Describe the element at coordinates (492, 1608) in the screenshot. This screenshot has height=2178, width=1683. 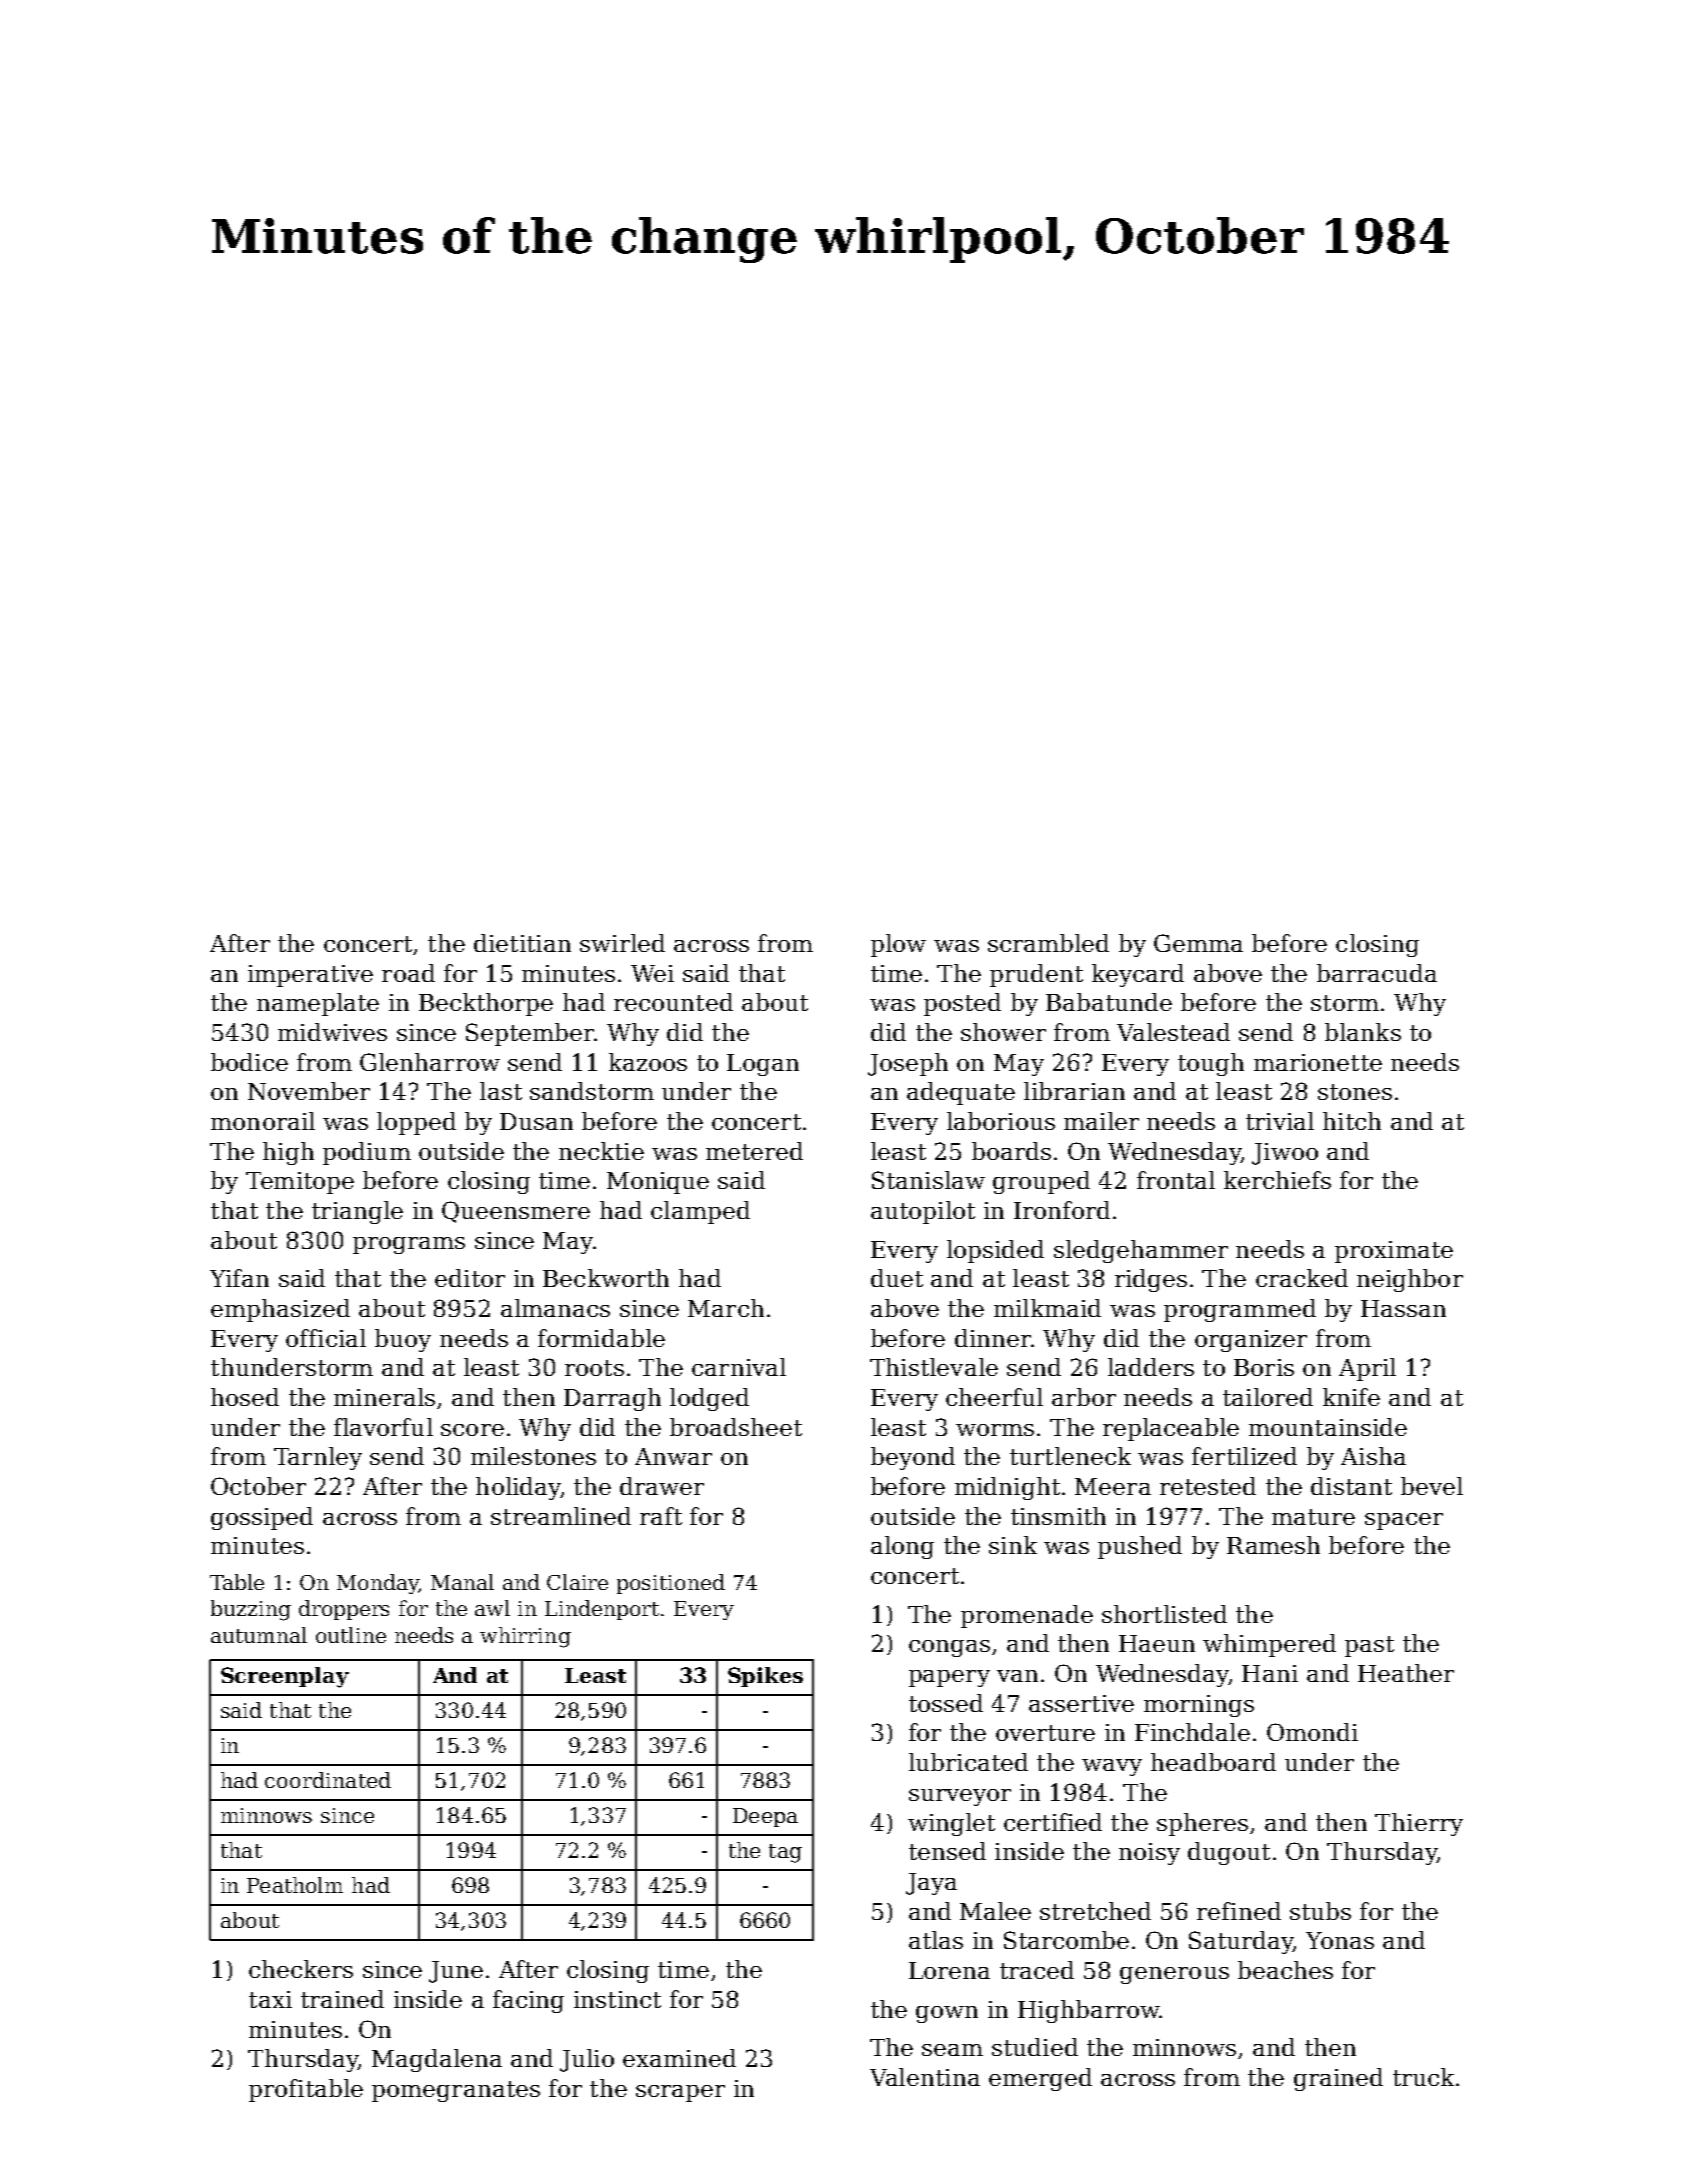
I see `awl` at that location.
